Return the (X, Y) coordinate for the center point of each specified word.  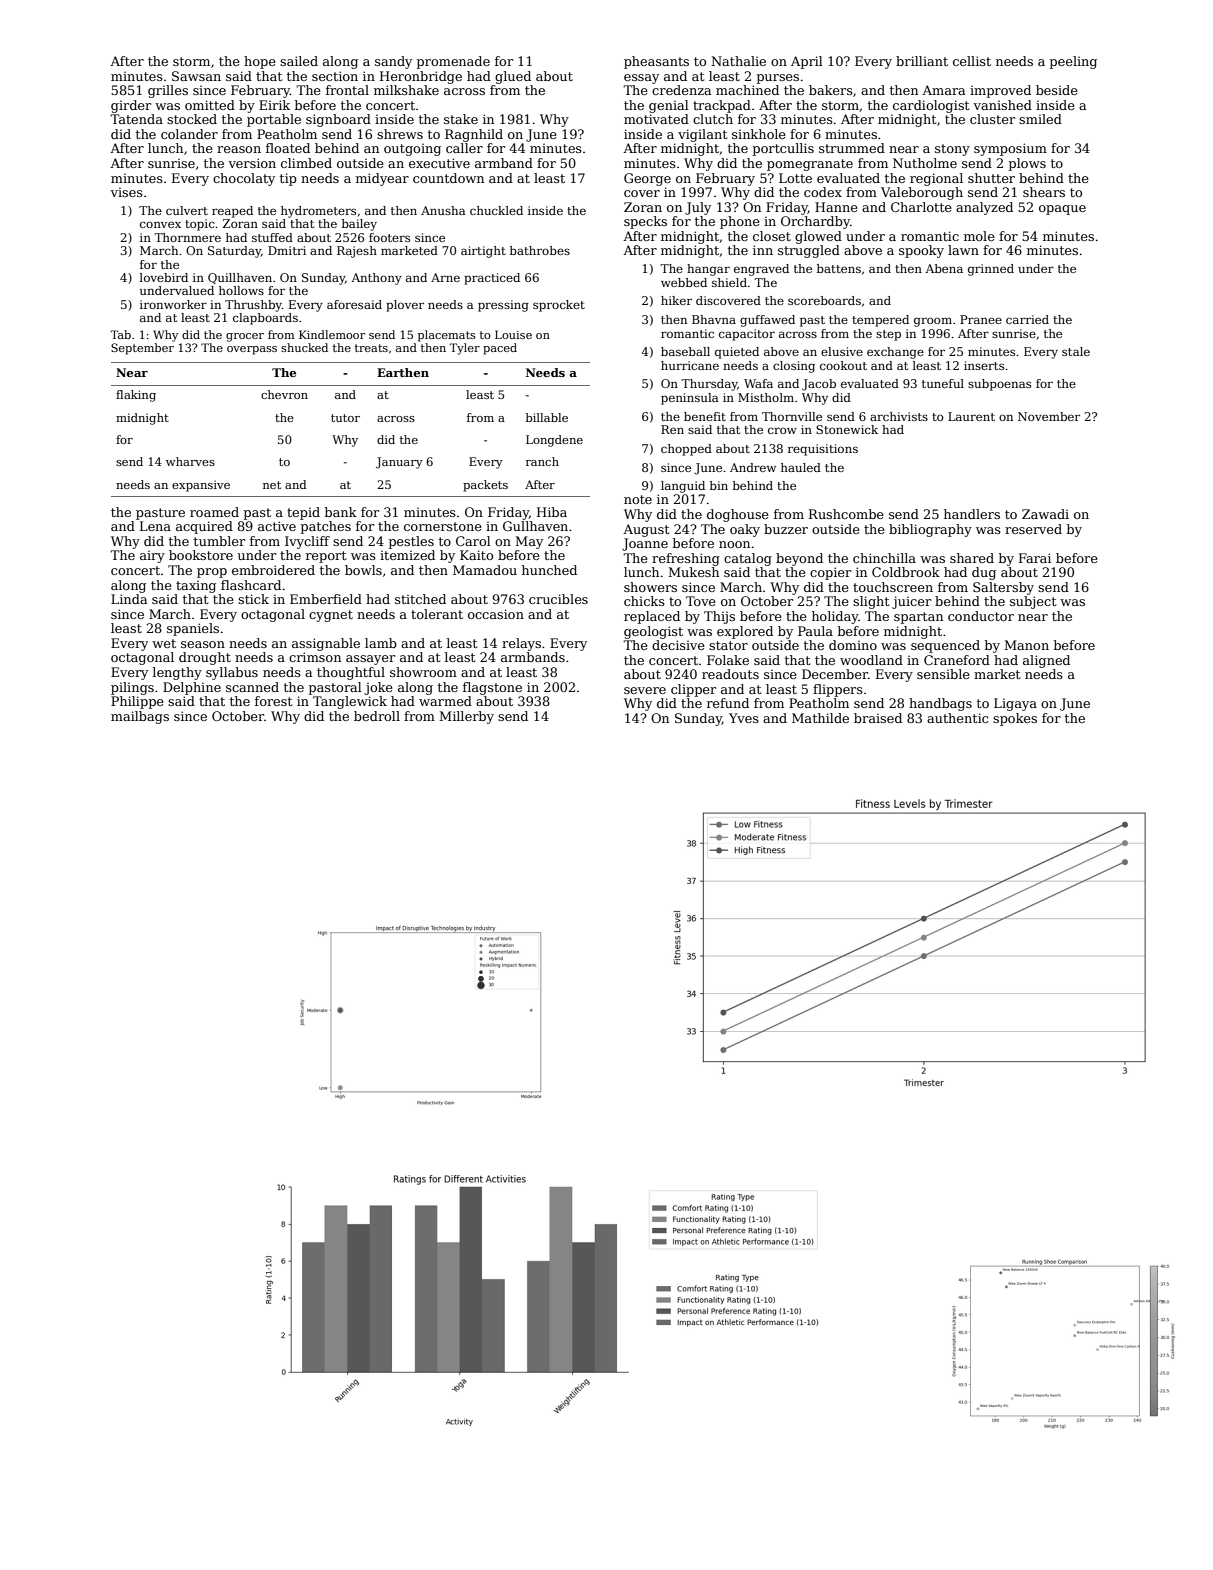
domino (853, 645)
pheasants (656, 62)
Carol (473, 541)
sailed (299, 61)
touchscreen (893, 587)
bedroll (377, 716)
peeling (1073, 62)
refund (728, 703)
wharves (190, 461)
